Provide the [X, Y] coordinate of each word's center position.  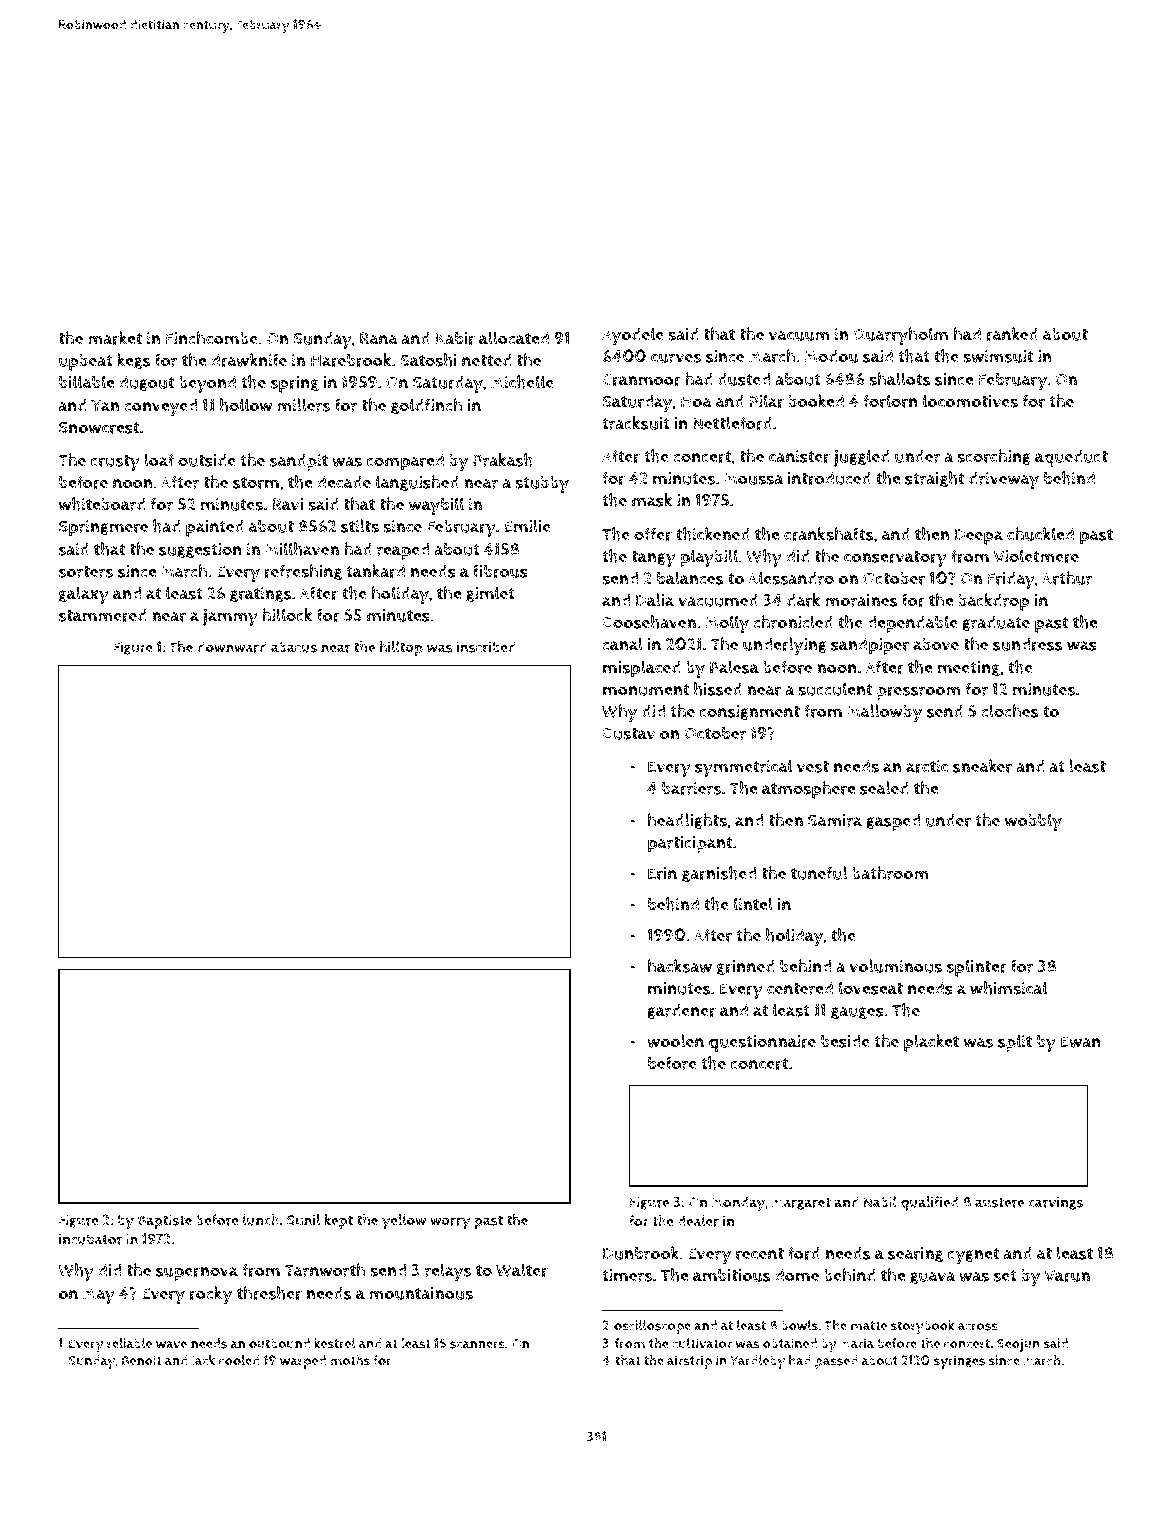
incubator [90, 1239]
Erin [662, 873]
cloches [1009, 711]
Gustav [629, 734]
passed [836, 1362]
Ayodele [633, 336]
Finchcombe [212, 338]
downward [232, 647]
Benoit [142, 1360]
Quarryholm [900, 336]
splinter [977, 968]
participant [690, 844]
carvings [1055, 1203]
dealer [698, 1221]
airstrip [689, 1362]
